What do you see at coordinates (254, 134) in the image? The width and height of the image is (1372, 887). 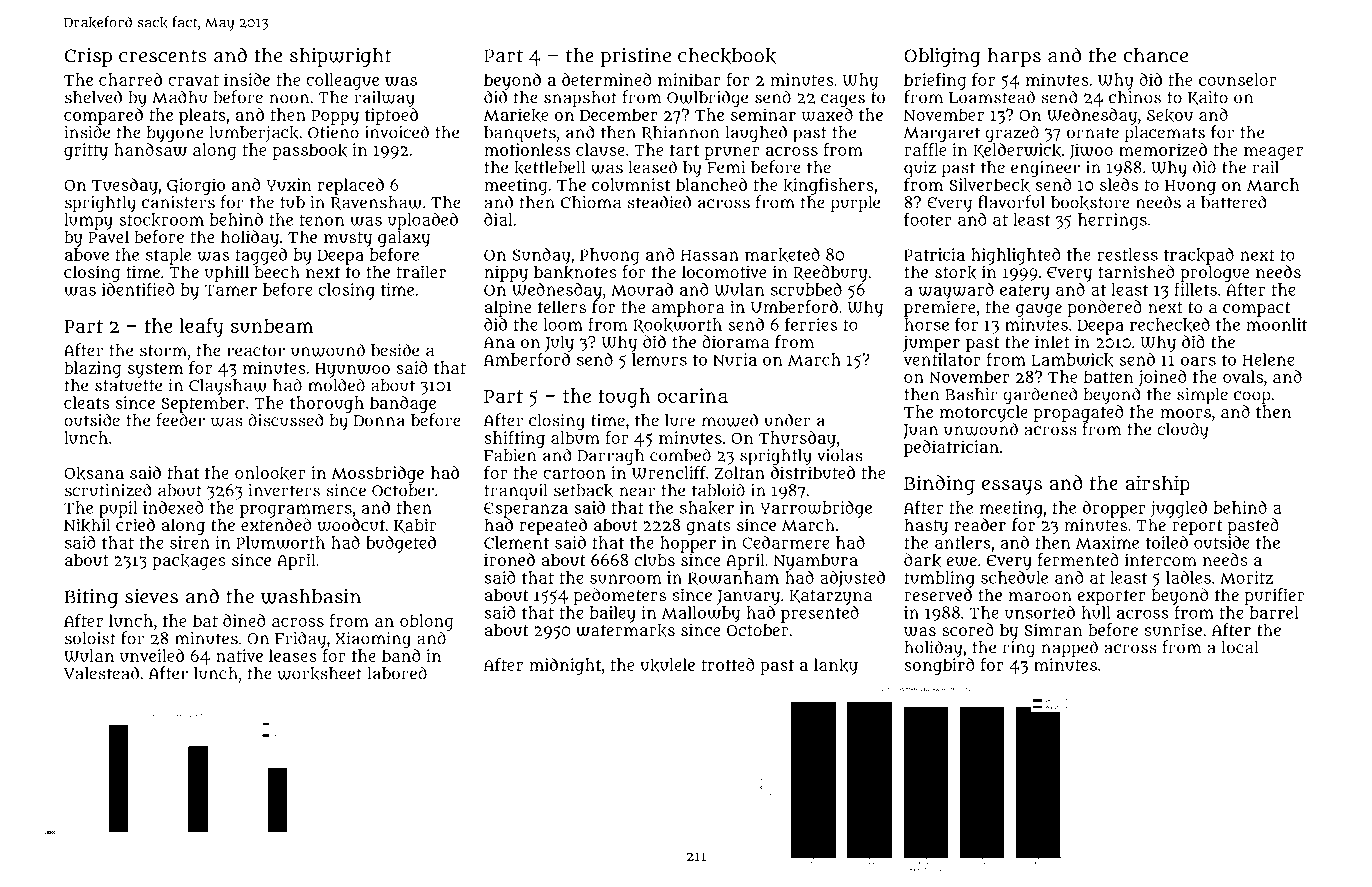 I see `lumberjack` at bounding box center [254, 134].
